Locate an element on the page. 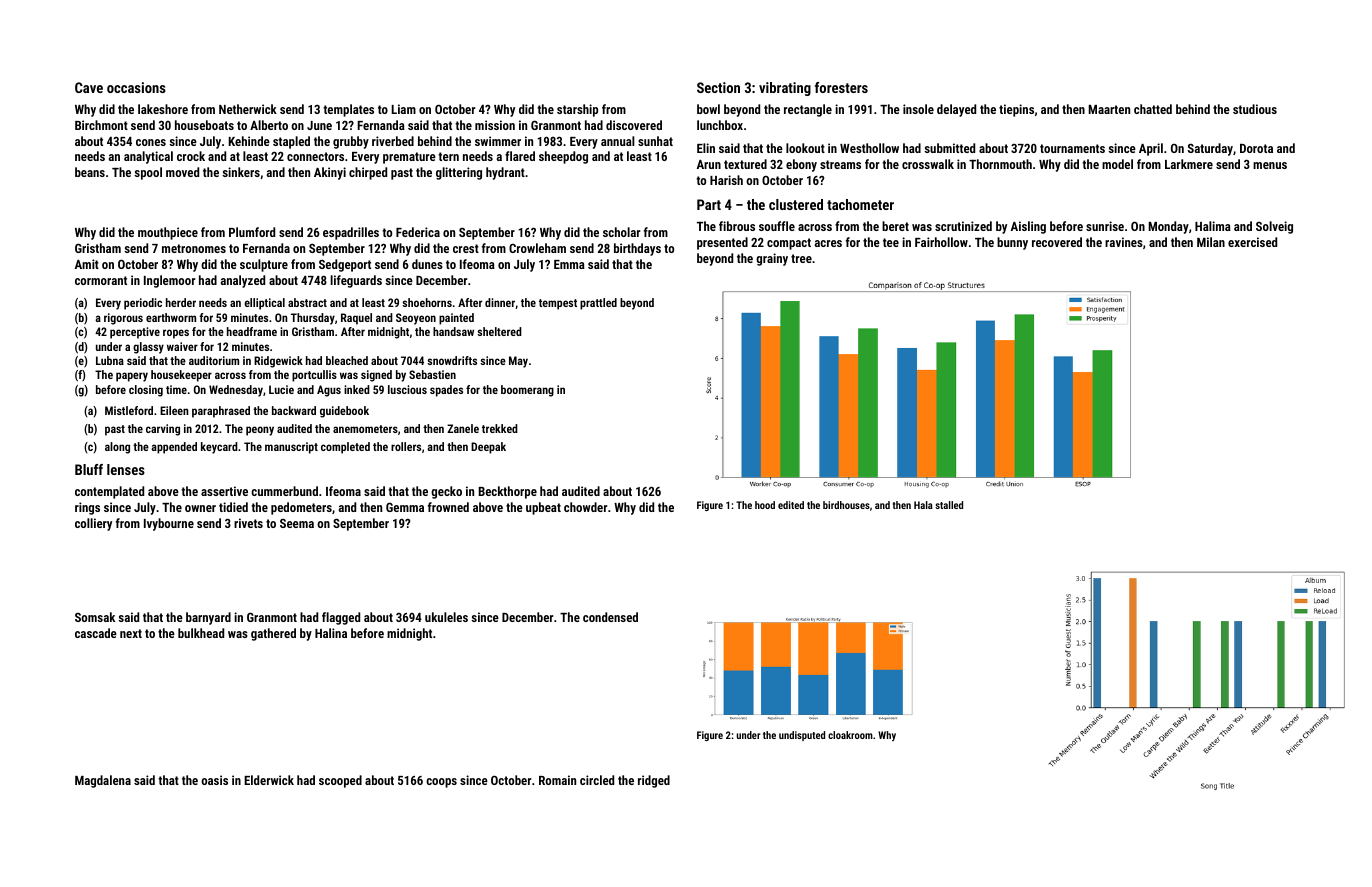 This document has height=887, width=1372. ridged is located at coordinates (654, 781).
